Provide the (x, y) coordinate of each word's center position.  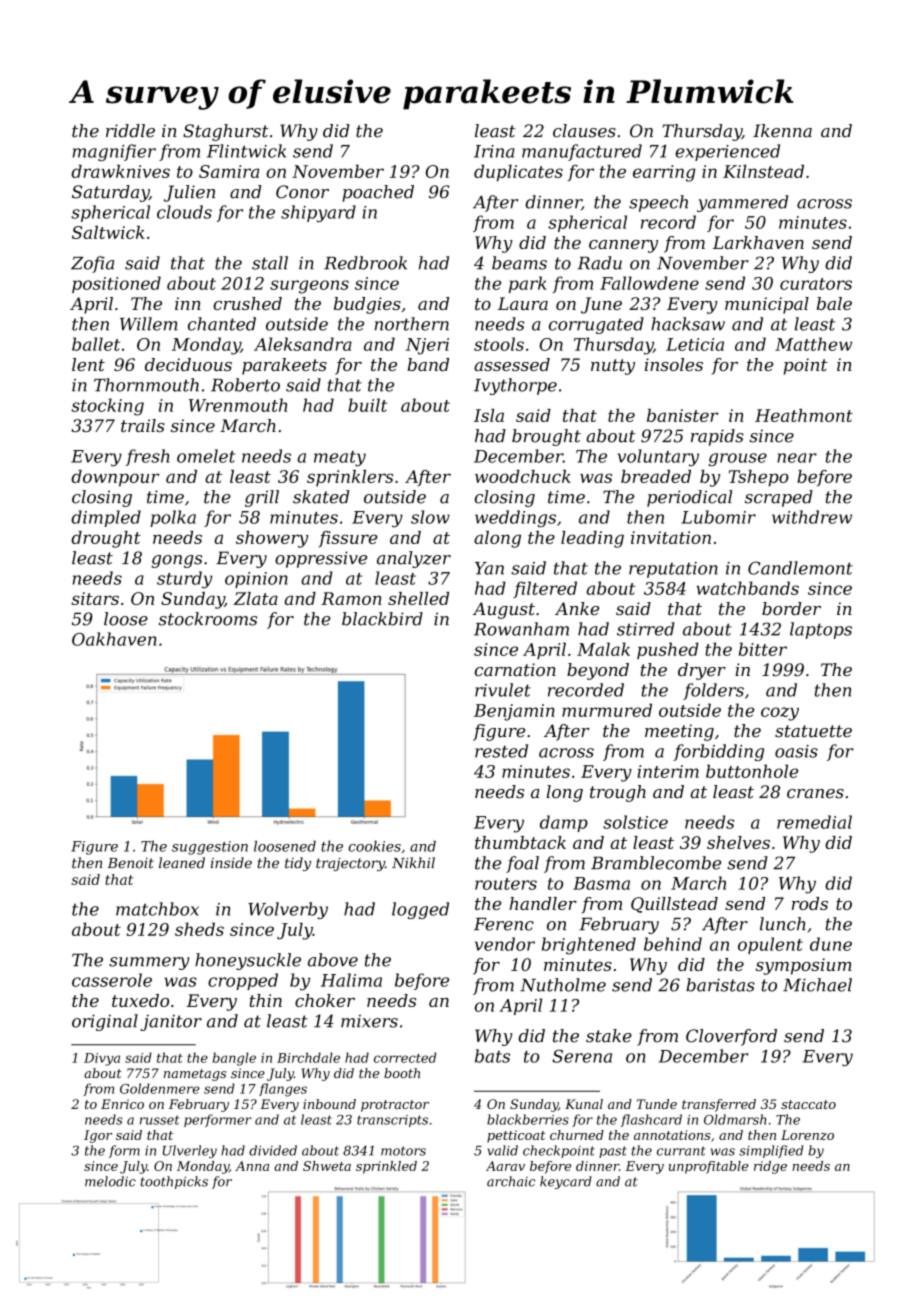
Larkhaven (758, 242)
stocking (107, 407)
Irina (494, 151)
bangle (234, 1059)
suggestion (210, 848)
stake (609, 1036)
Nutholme (563, 985)
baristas (720, 985)
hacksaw (688, 324)
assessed (512, 364)
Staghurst (226, 132)
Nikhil (413, 862)
